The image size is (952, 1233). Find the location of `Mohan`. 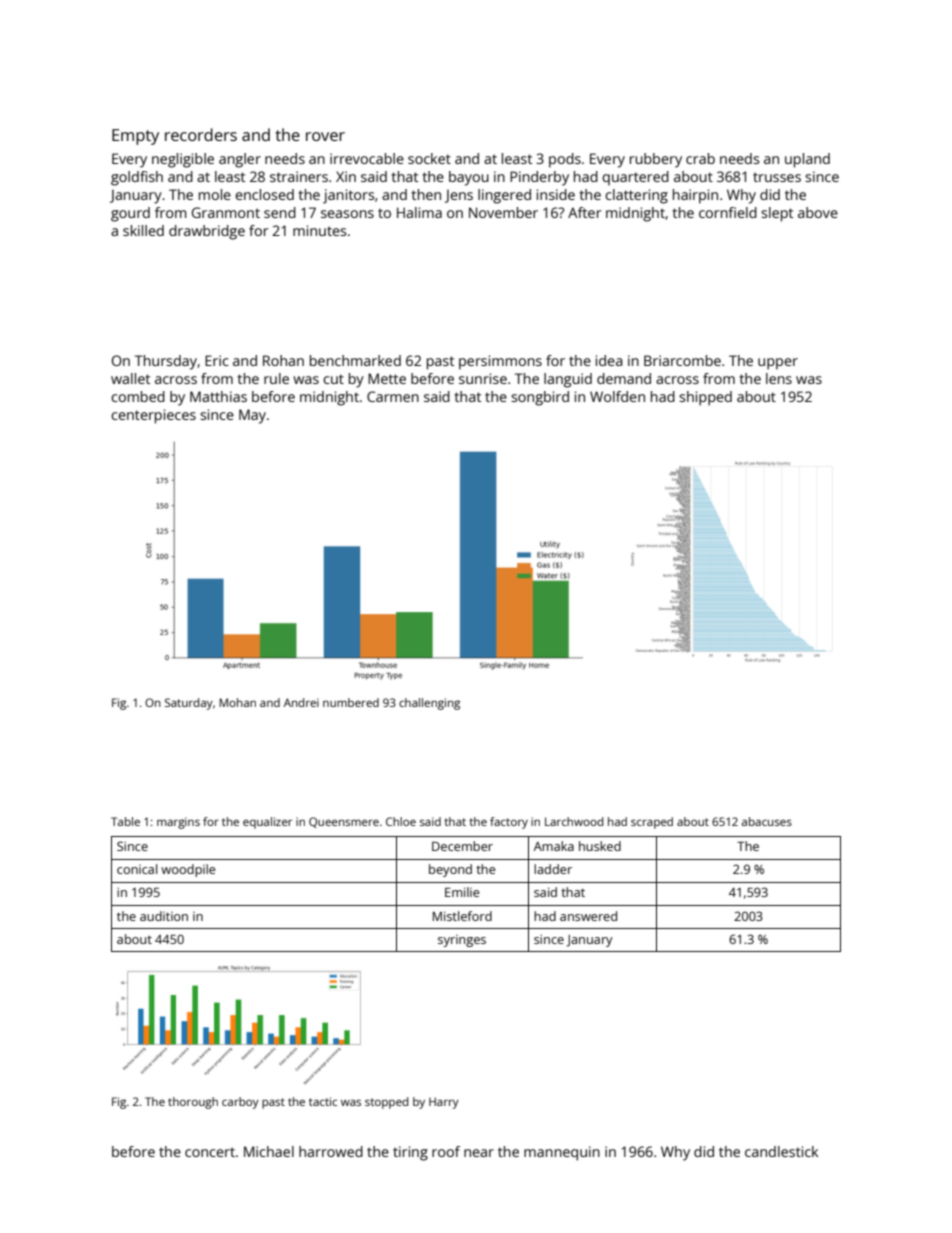

Mohan is located at coordinates (237, 702).
